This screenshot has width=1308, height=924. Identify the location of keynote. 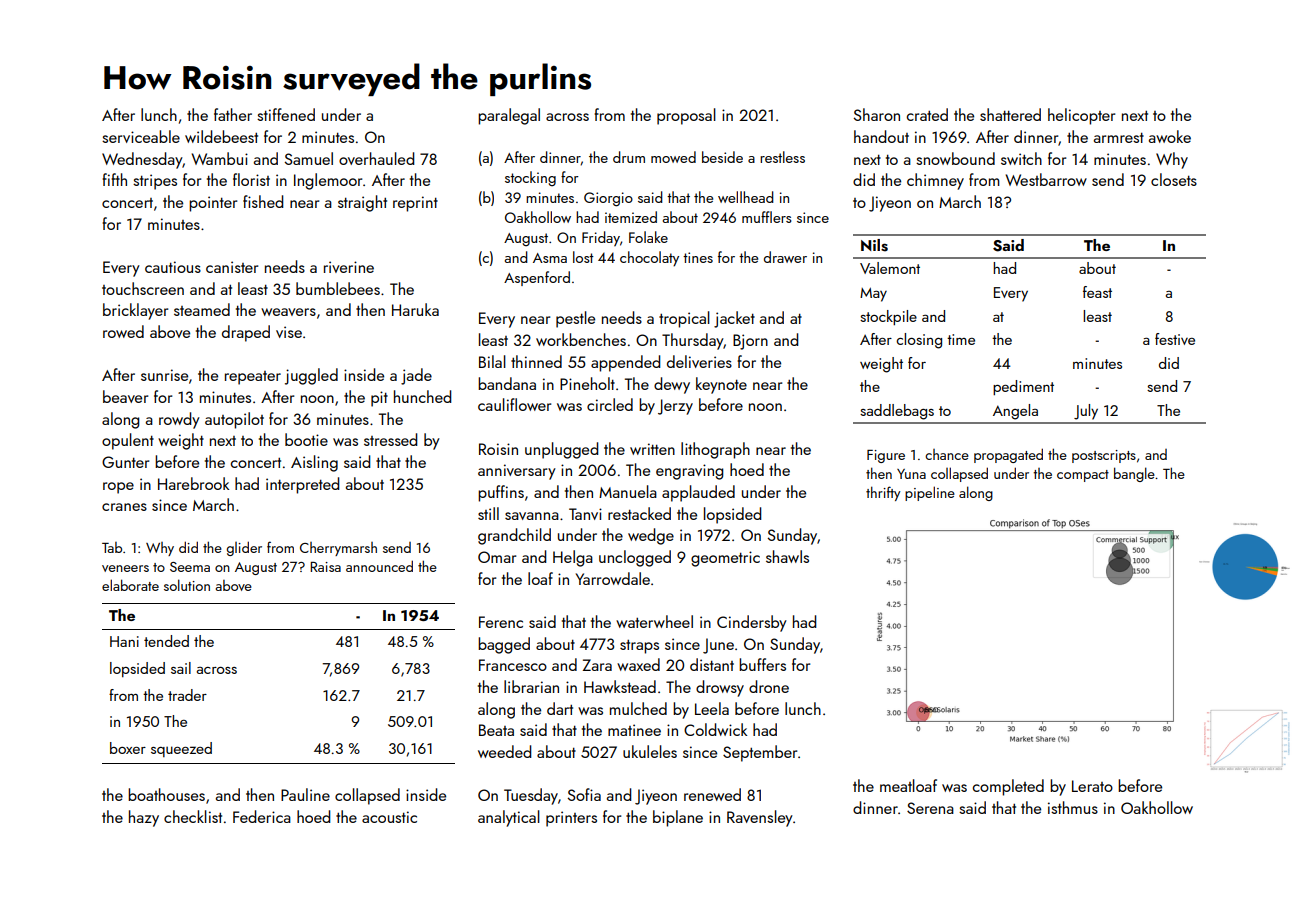
(721, 385).
